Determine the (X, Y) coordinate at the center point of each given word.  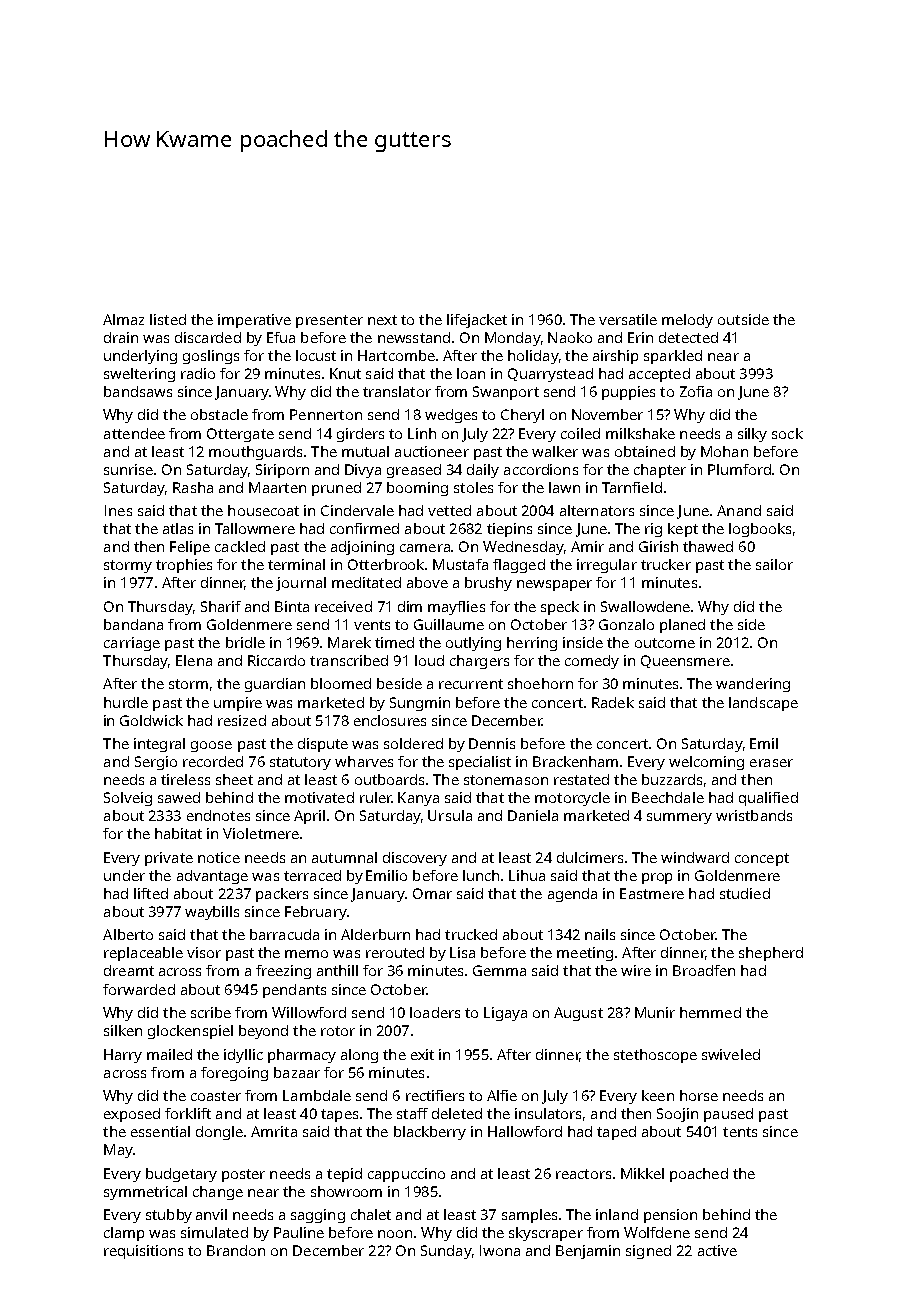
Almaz (123, 319)
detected (688, 337)
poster (243, 1175)
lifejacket (477, 321)
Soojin (677, 1115)
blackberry (430, 1133)
